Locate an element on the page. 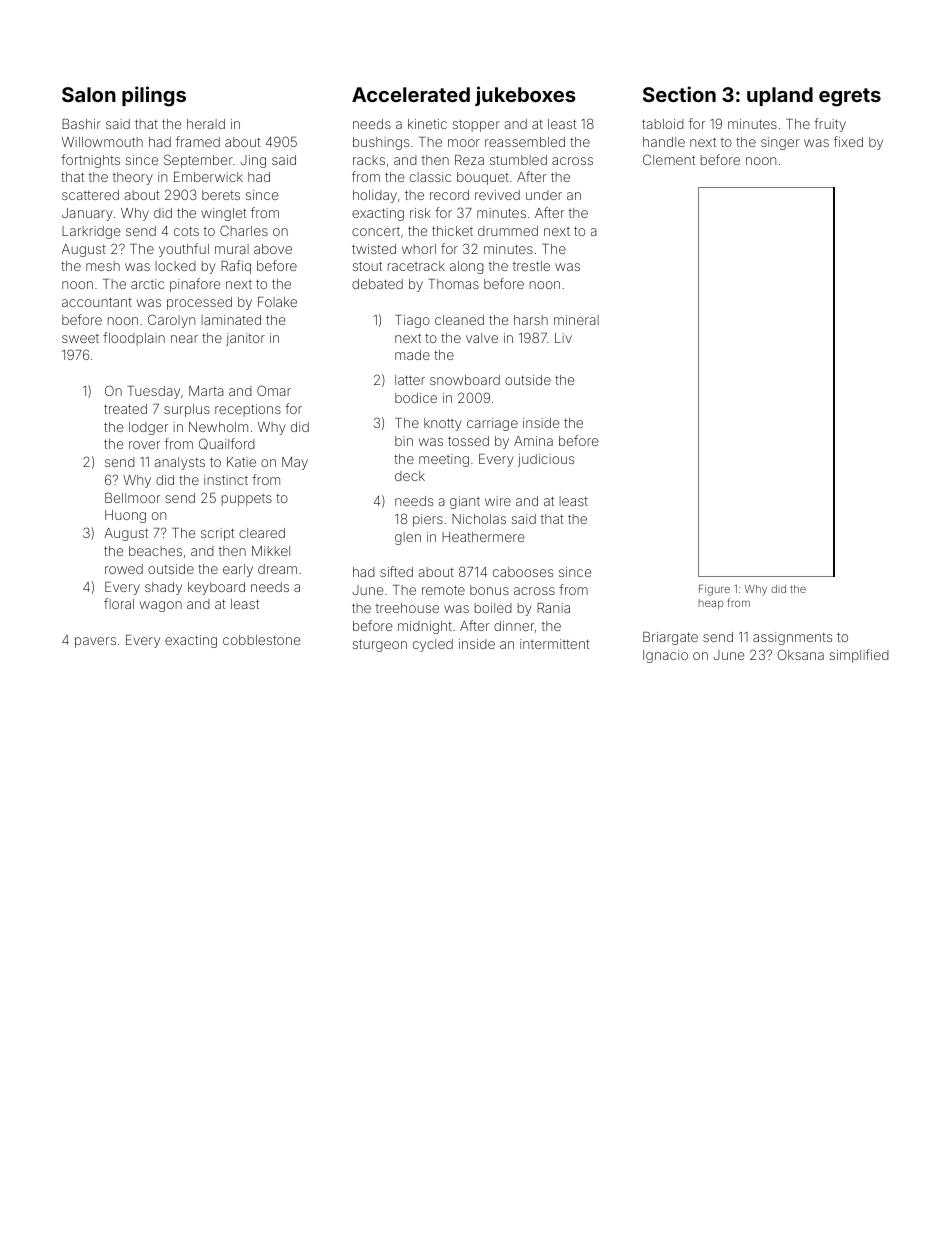 This image has width=952, height=1233. pavers is located at coordinates (95, 642).
